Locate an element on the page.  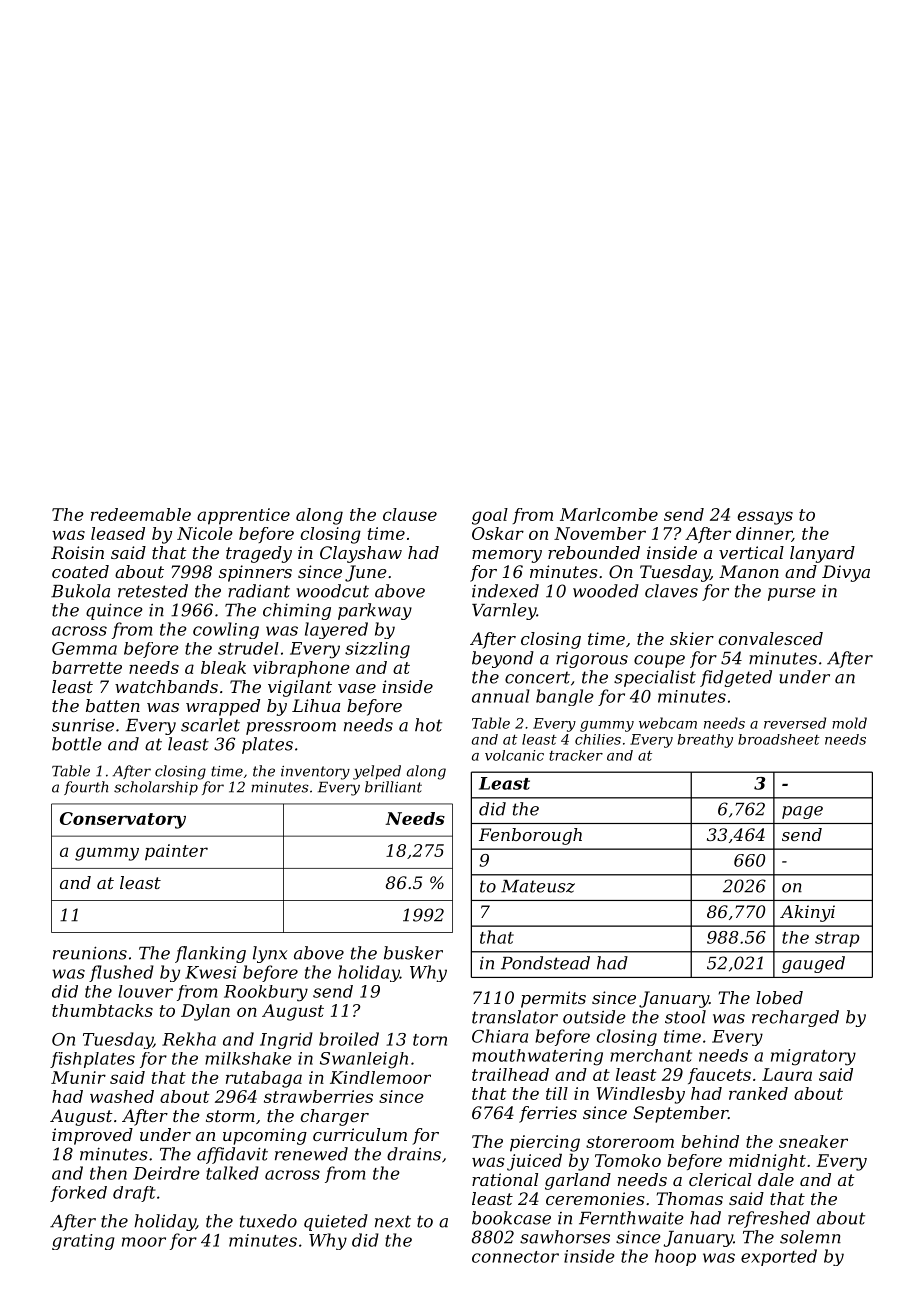
essays is located at coordinates (765, 518).
